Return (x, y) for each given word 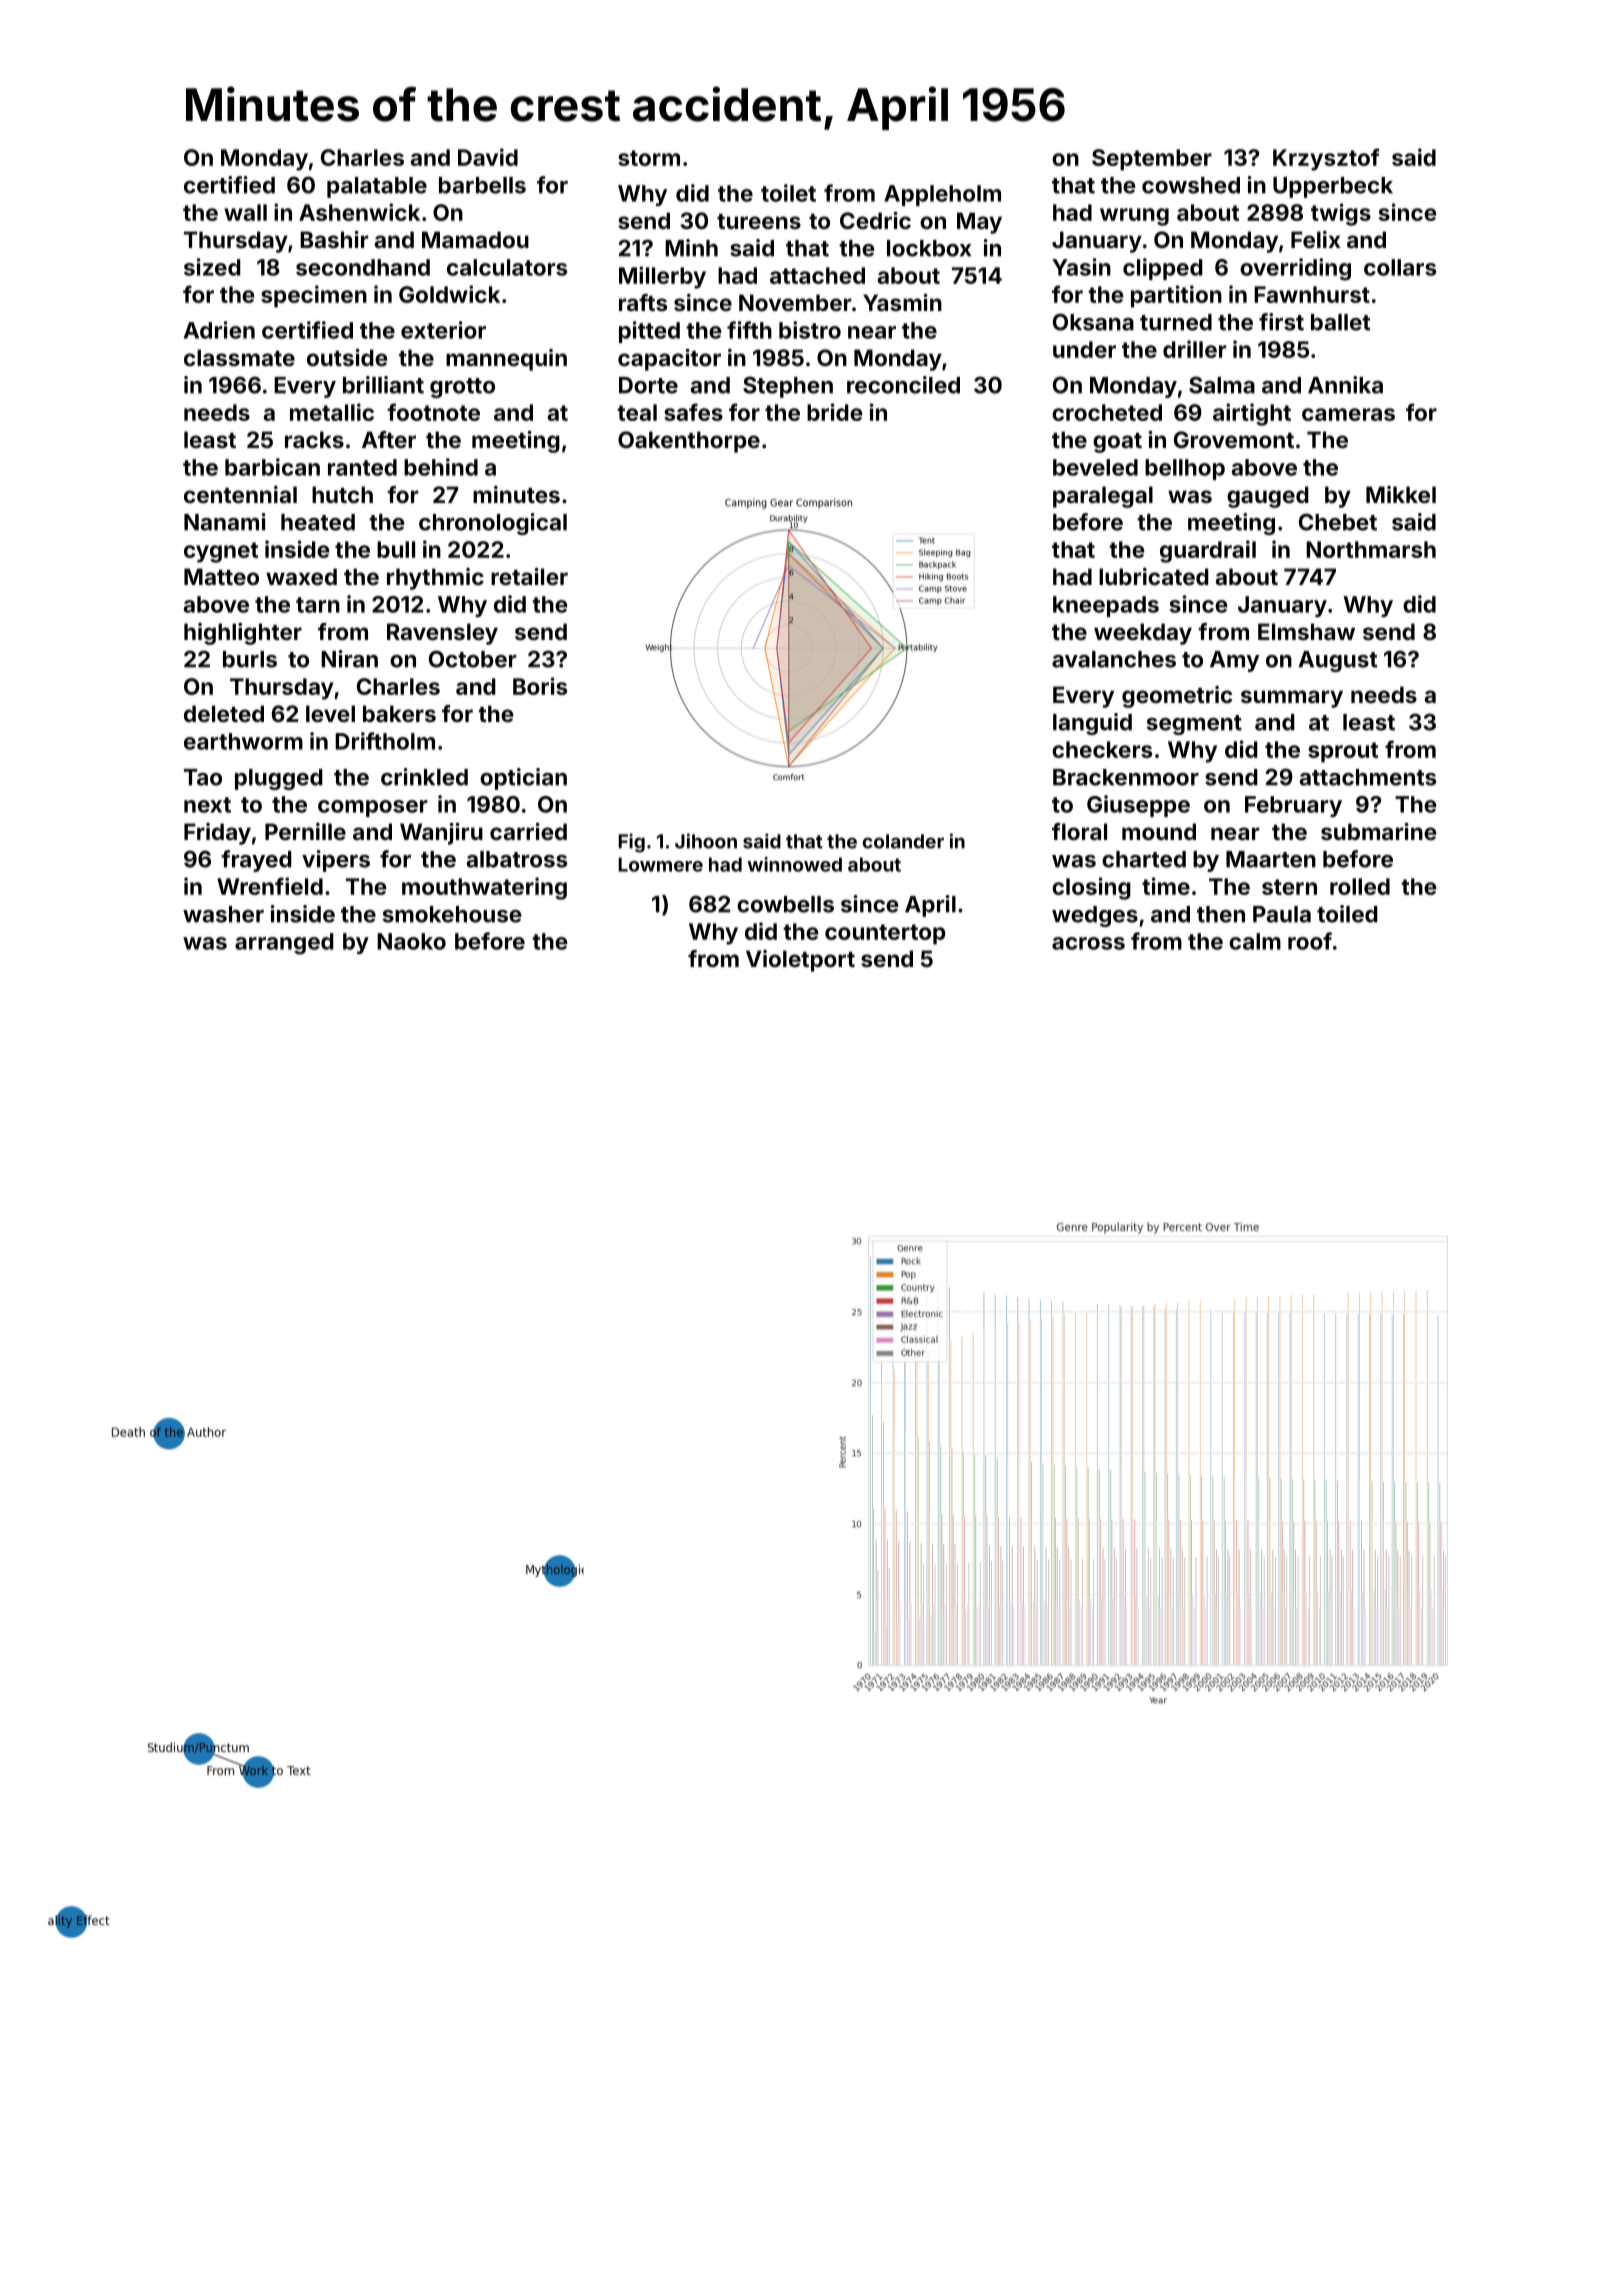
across (1088, 943)
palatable (377, 187)
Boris (540, 686)
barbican (272, 467)
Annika (1345, 385)
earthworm (243, 741)
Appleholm (942, 195)
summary (1292, 699)
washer (223, 914)
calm (1255, 941)
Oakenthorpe (689, 442)
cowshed (1191, 185)
